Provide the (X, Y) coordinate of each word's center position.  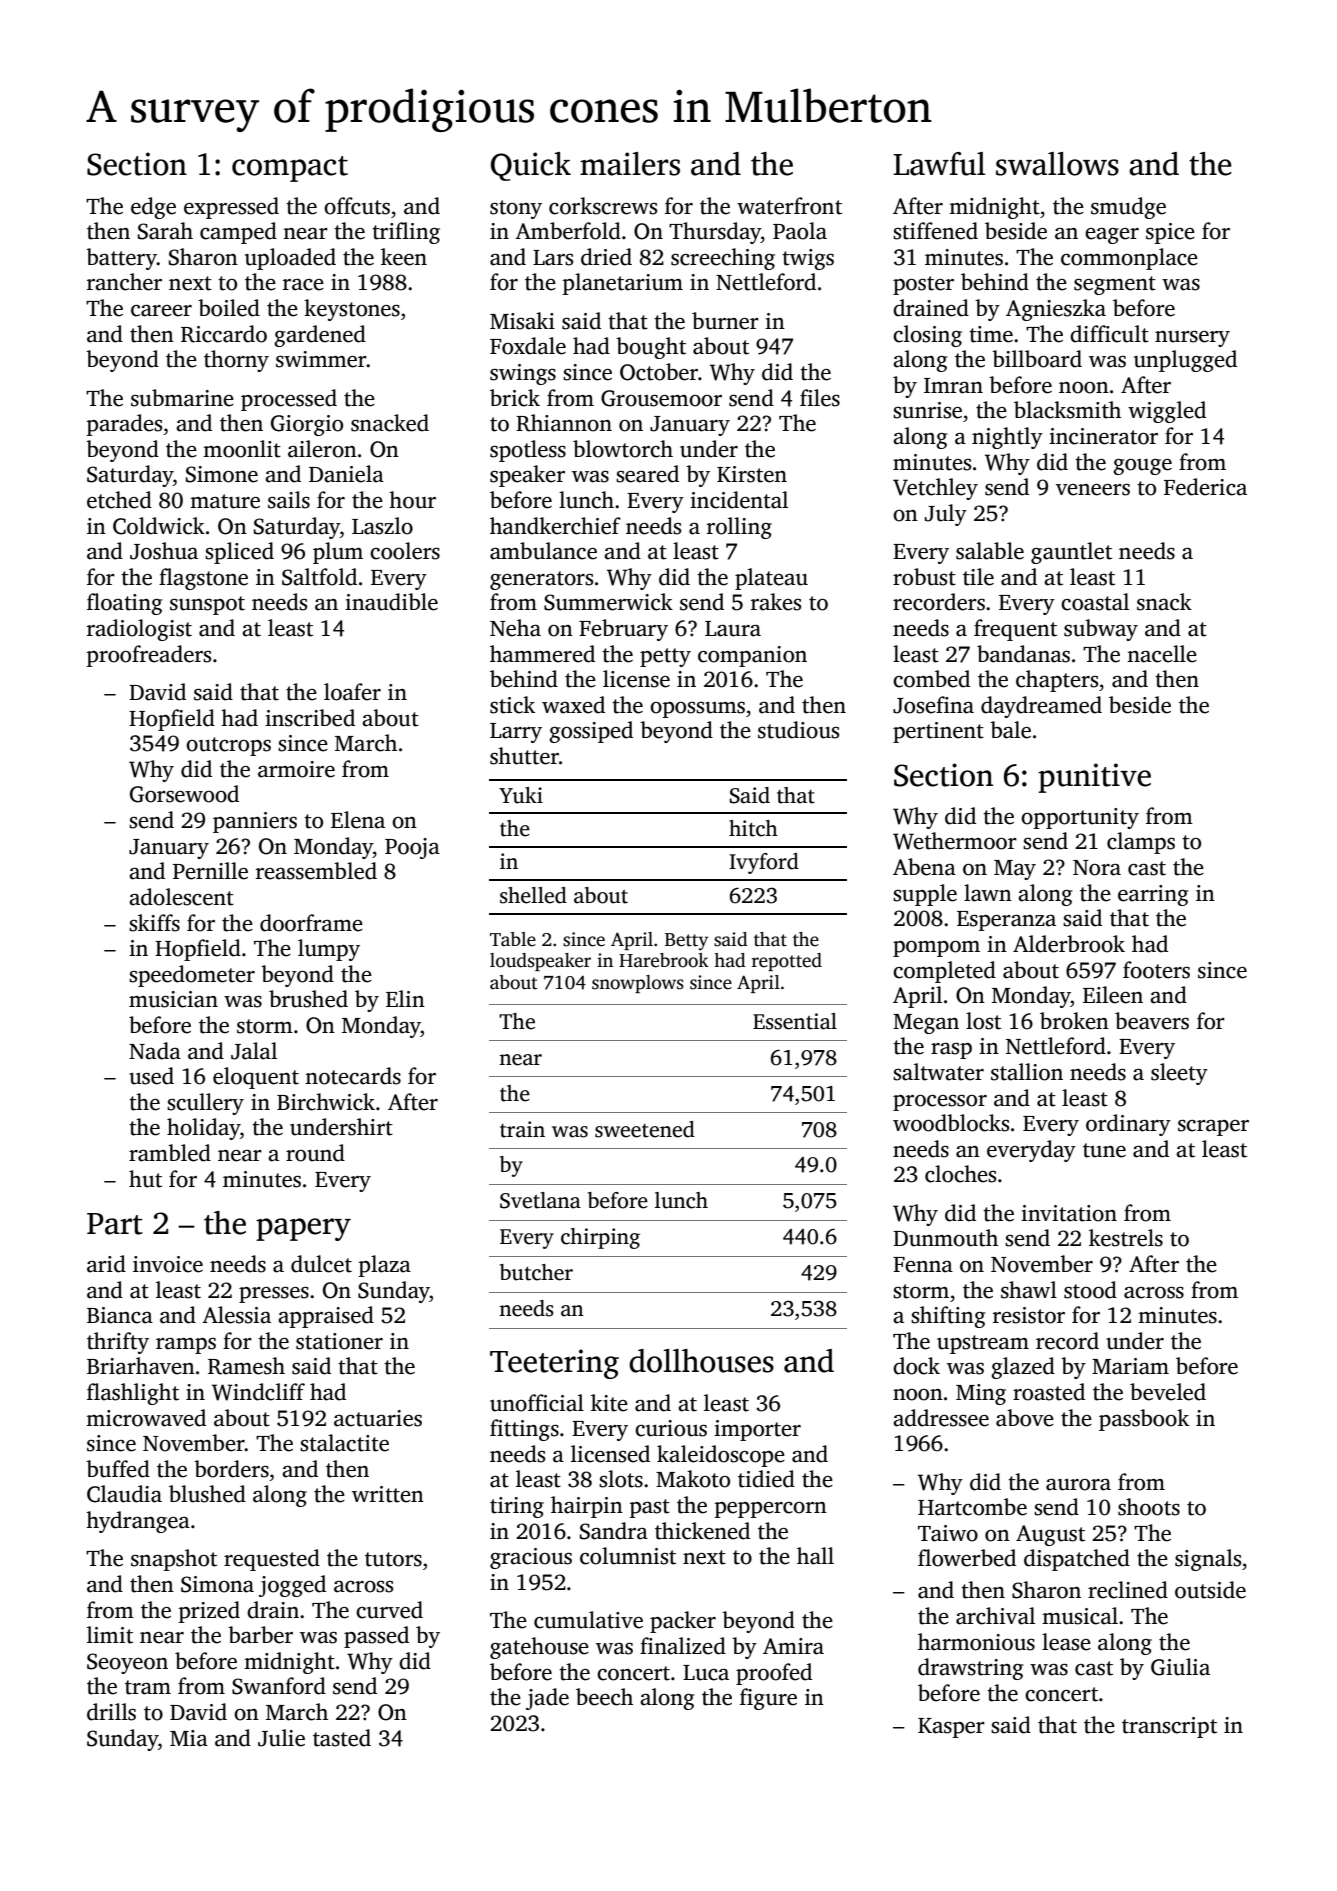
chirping (600, 1238)
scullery (205, 1104)
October (659, 372)
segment (1115, 285)
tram (148, 1687)
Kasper (951, 1728)
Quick (531, 166)
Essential (795, 1021)
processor (940, 1103)
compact (290, 169)
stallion (1027, 1072)
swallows (1057, 164)
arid (106, 1264)
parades (124, 425)
